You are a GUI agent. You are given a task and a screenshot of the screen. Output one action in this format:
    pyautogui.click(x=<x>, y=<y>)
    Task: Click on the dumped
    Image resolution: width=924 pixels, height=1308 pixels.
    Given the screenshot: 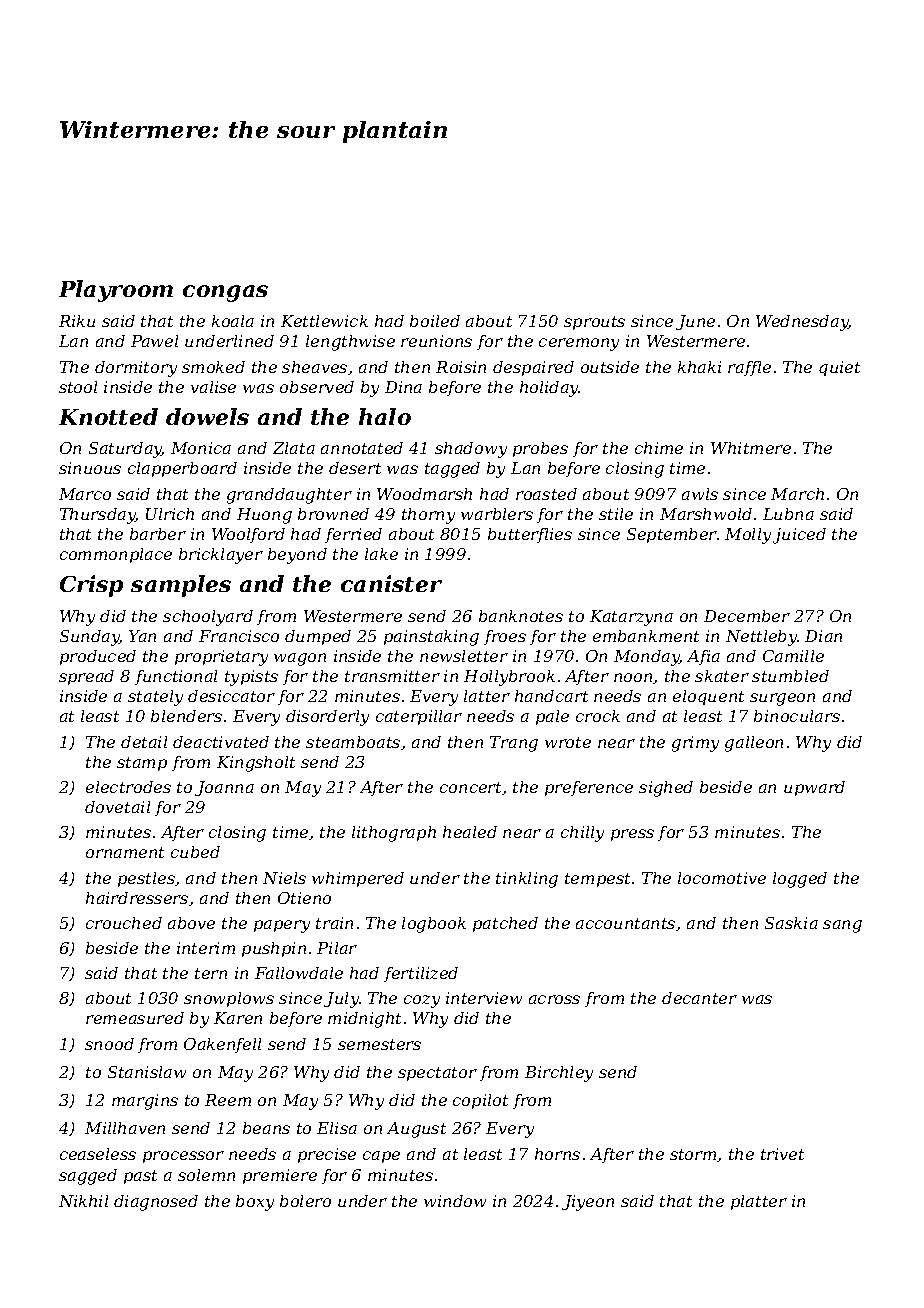 What is the action you would take?
    pyautogui.click(x=318, y=637)
